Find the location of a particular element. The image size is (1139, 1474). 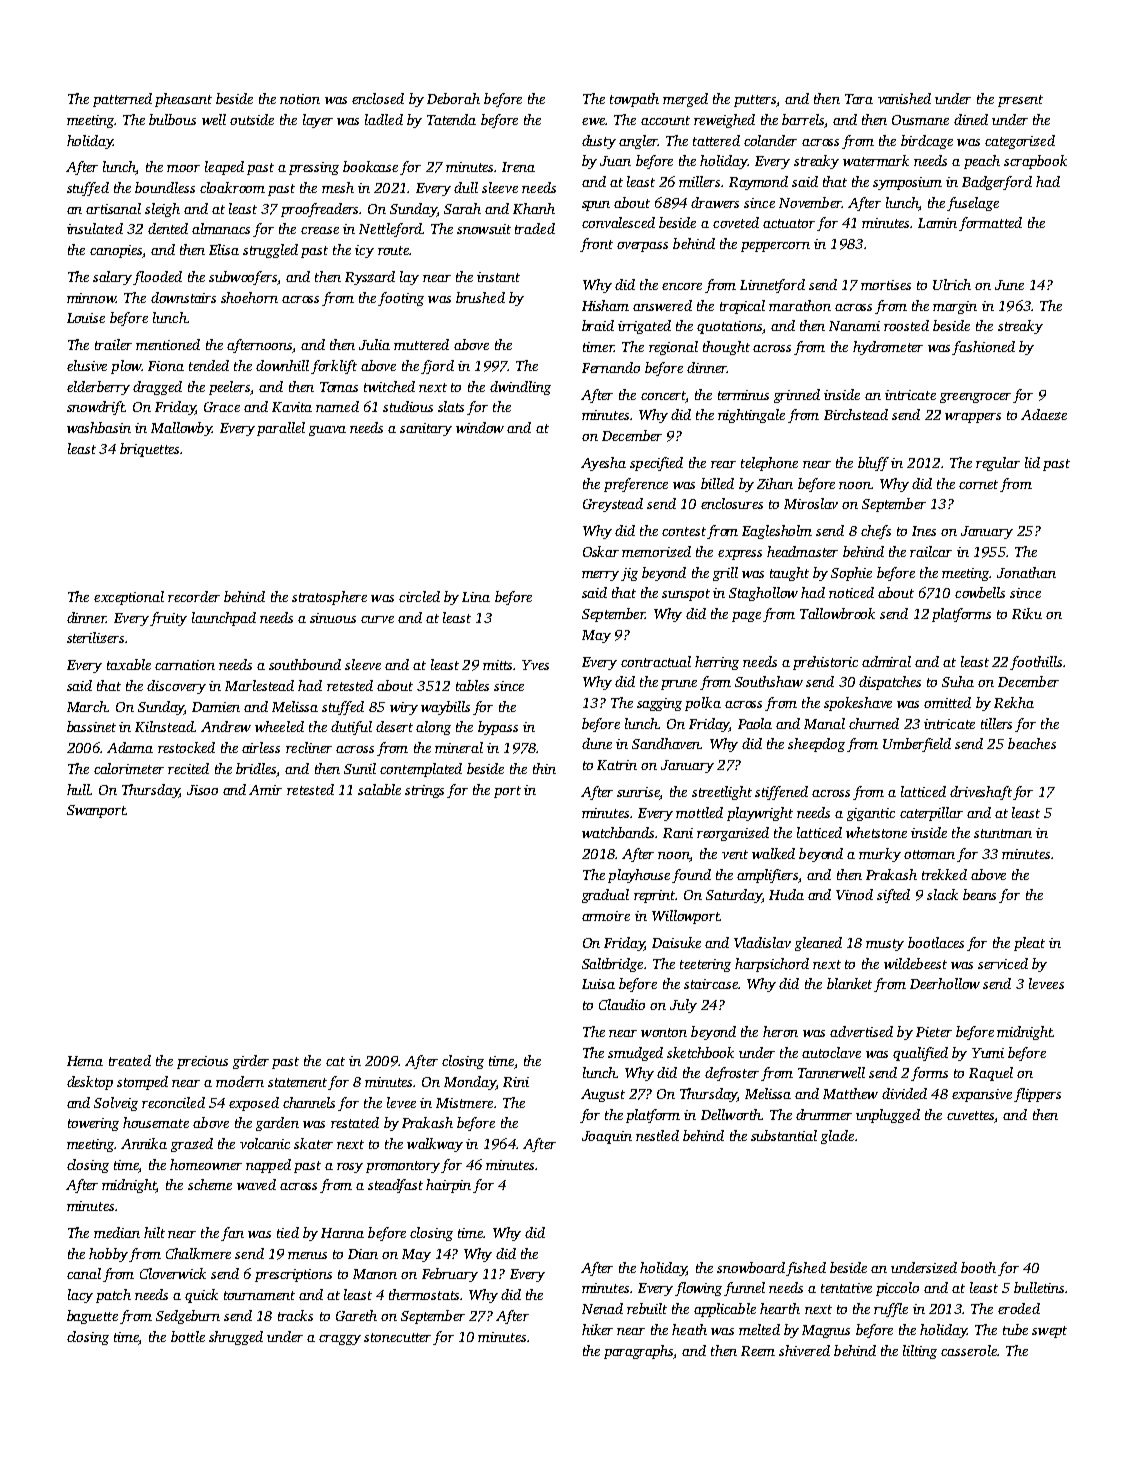

pheasant is located at coordinates (183, 100).
